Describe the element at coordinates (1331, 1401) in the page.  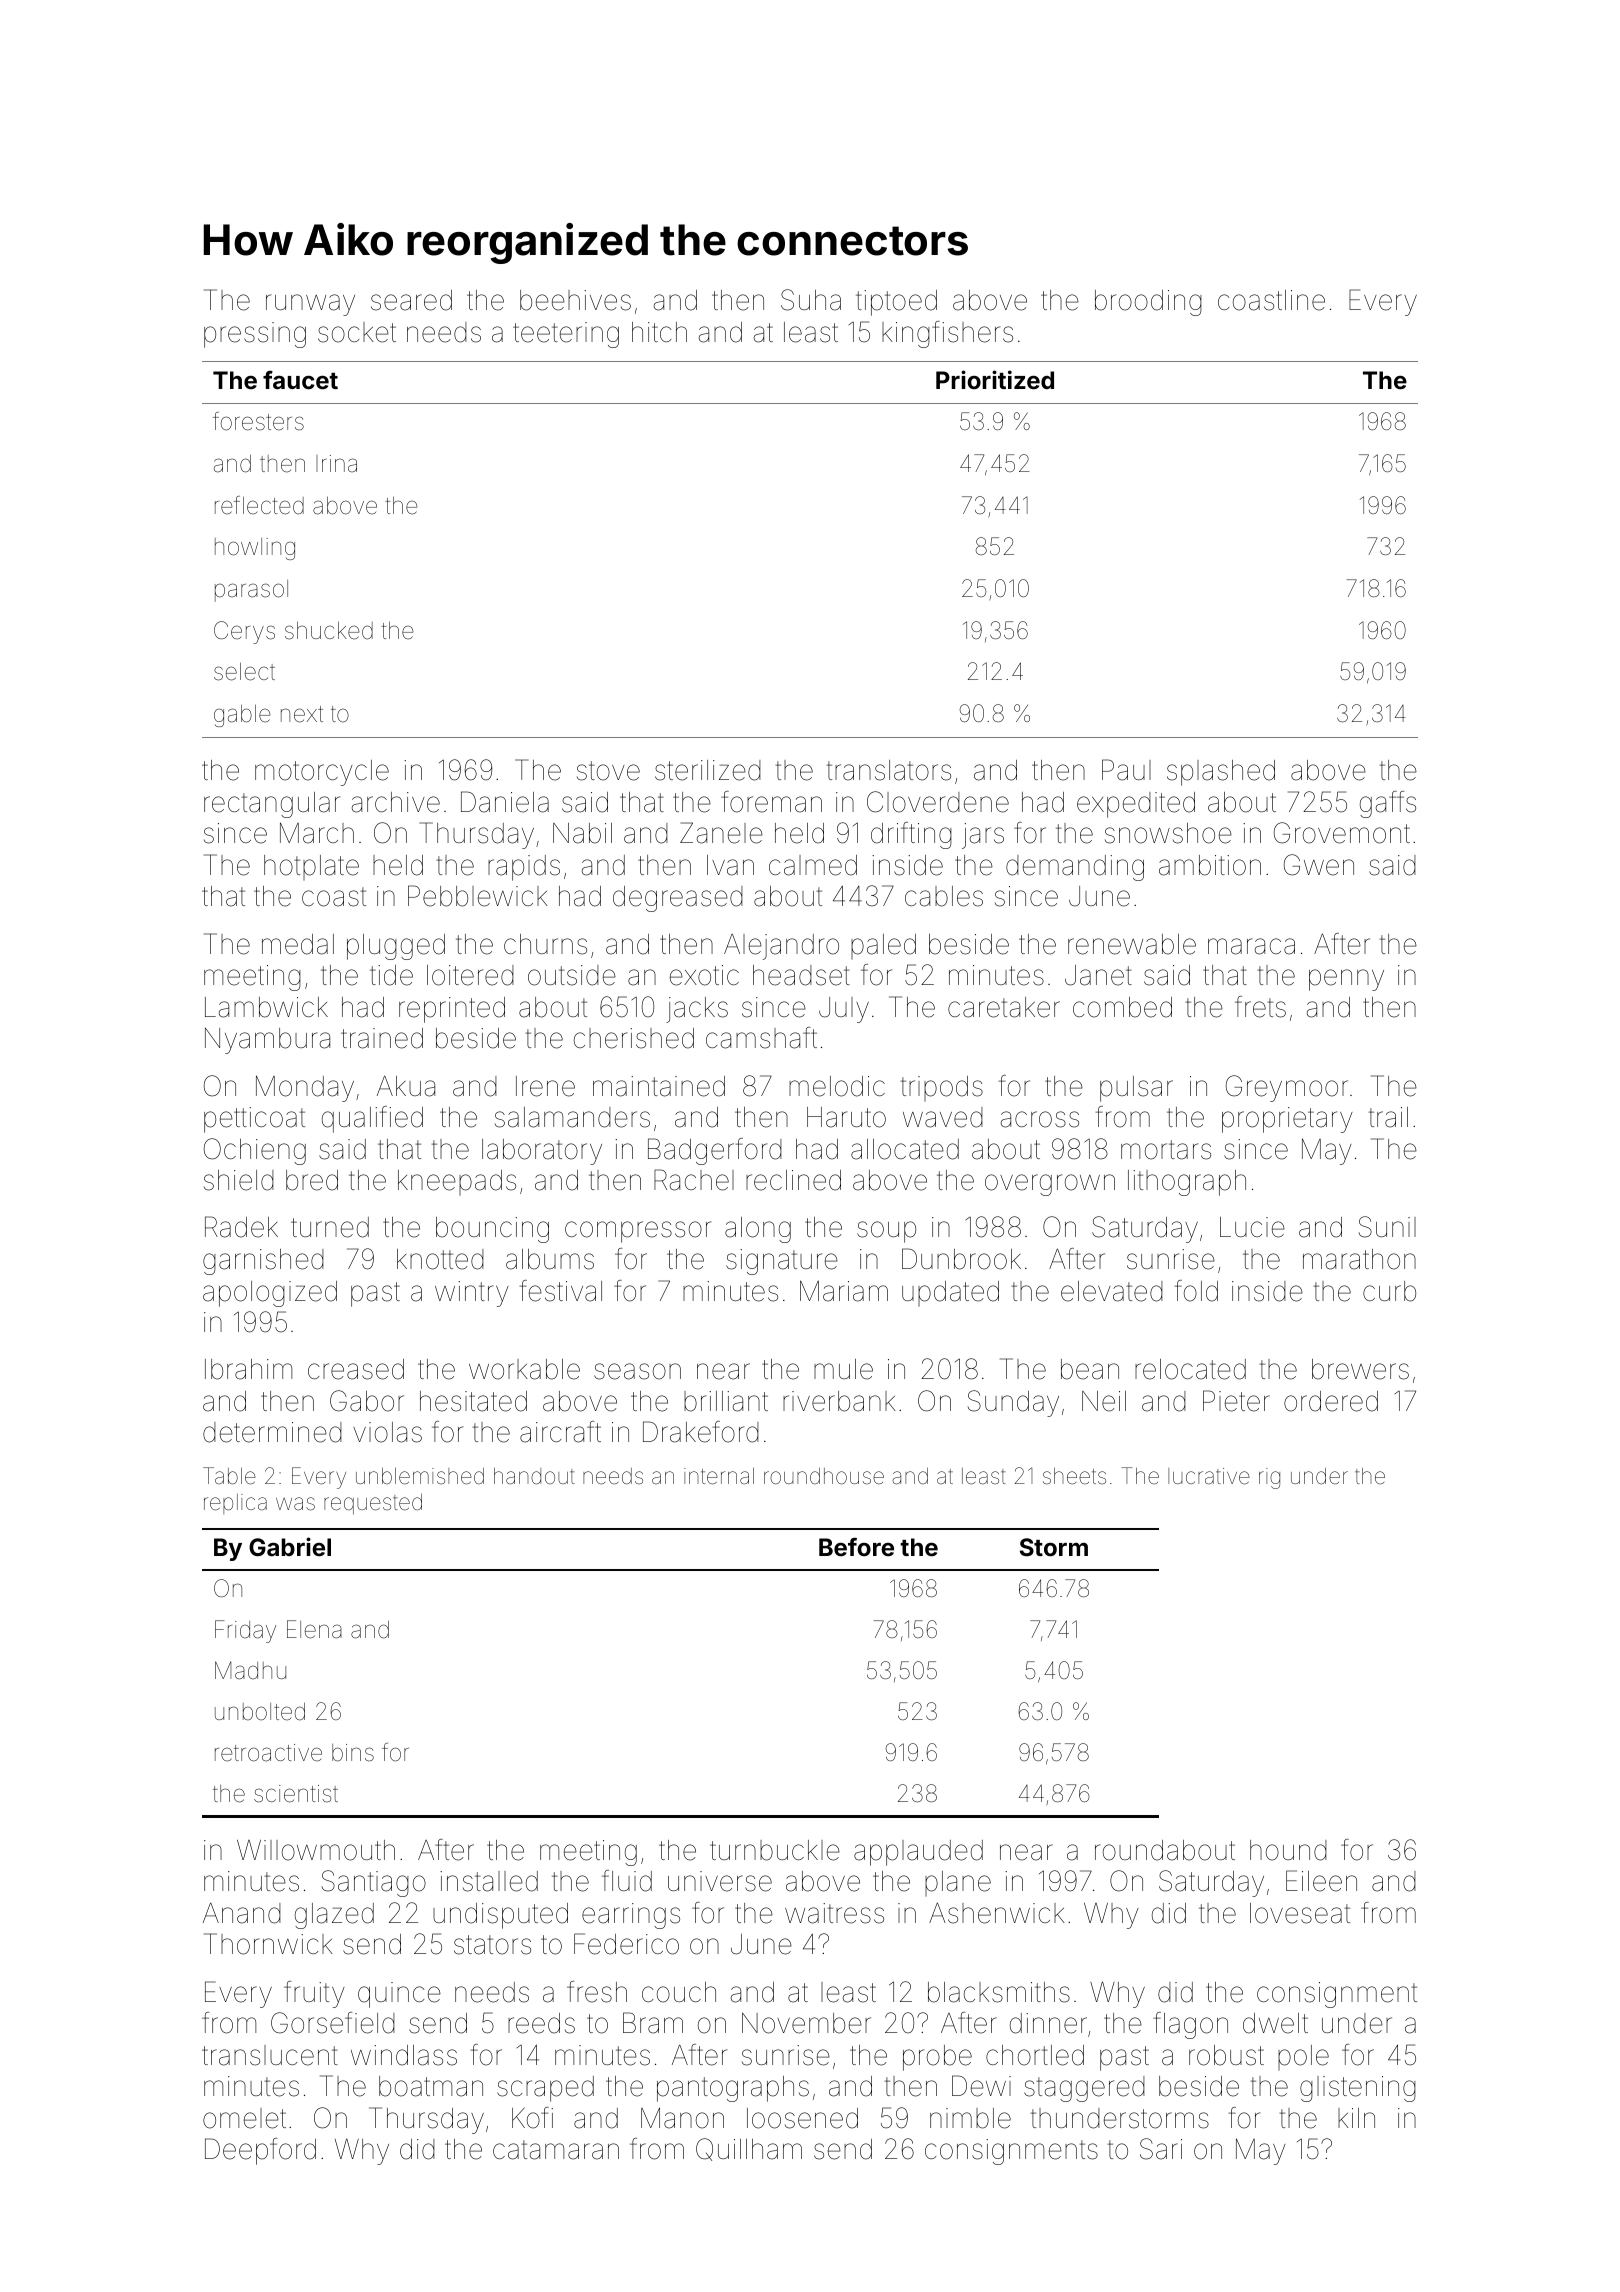
I see `ordered` at that location.
